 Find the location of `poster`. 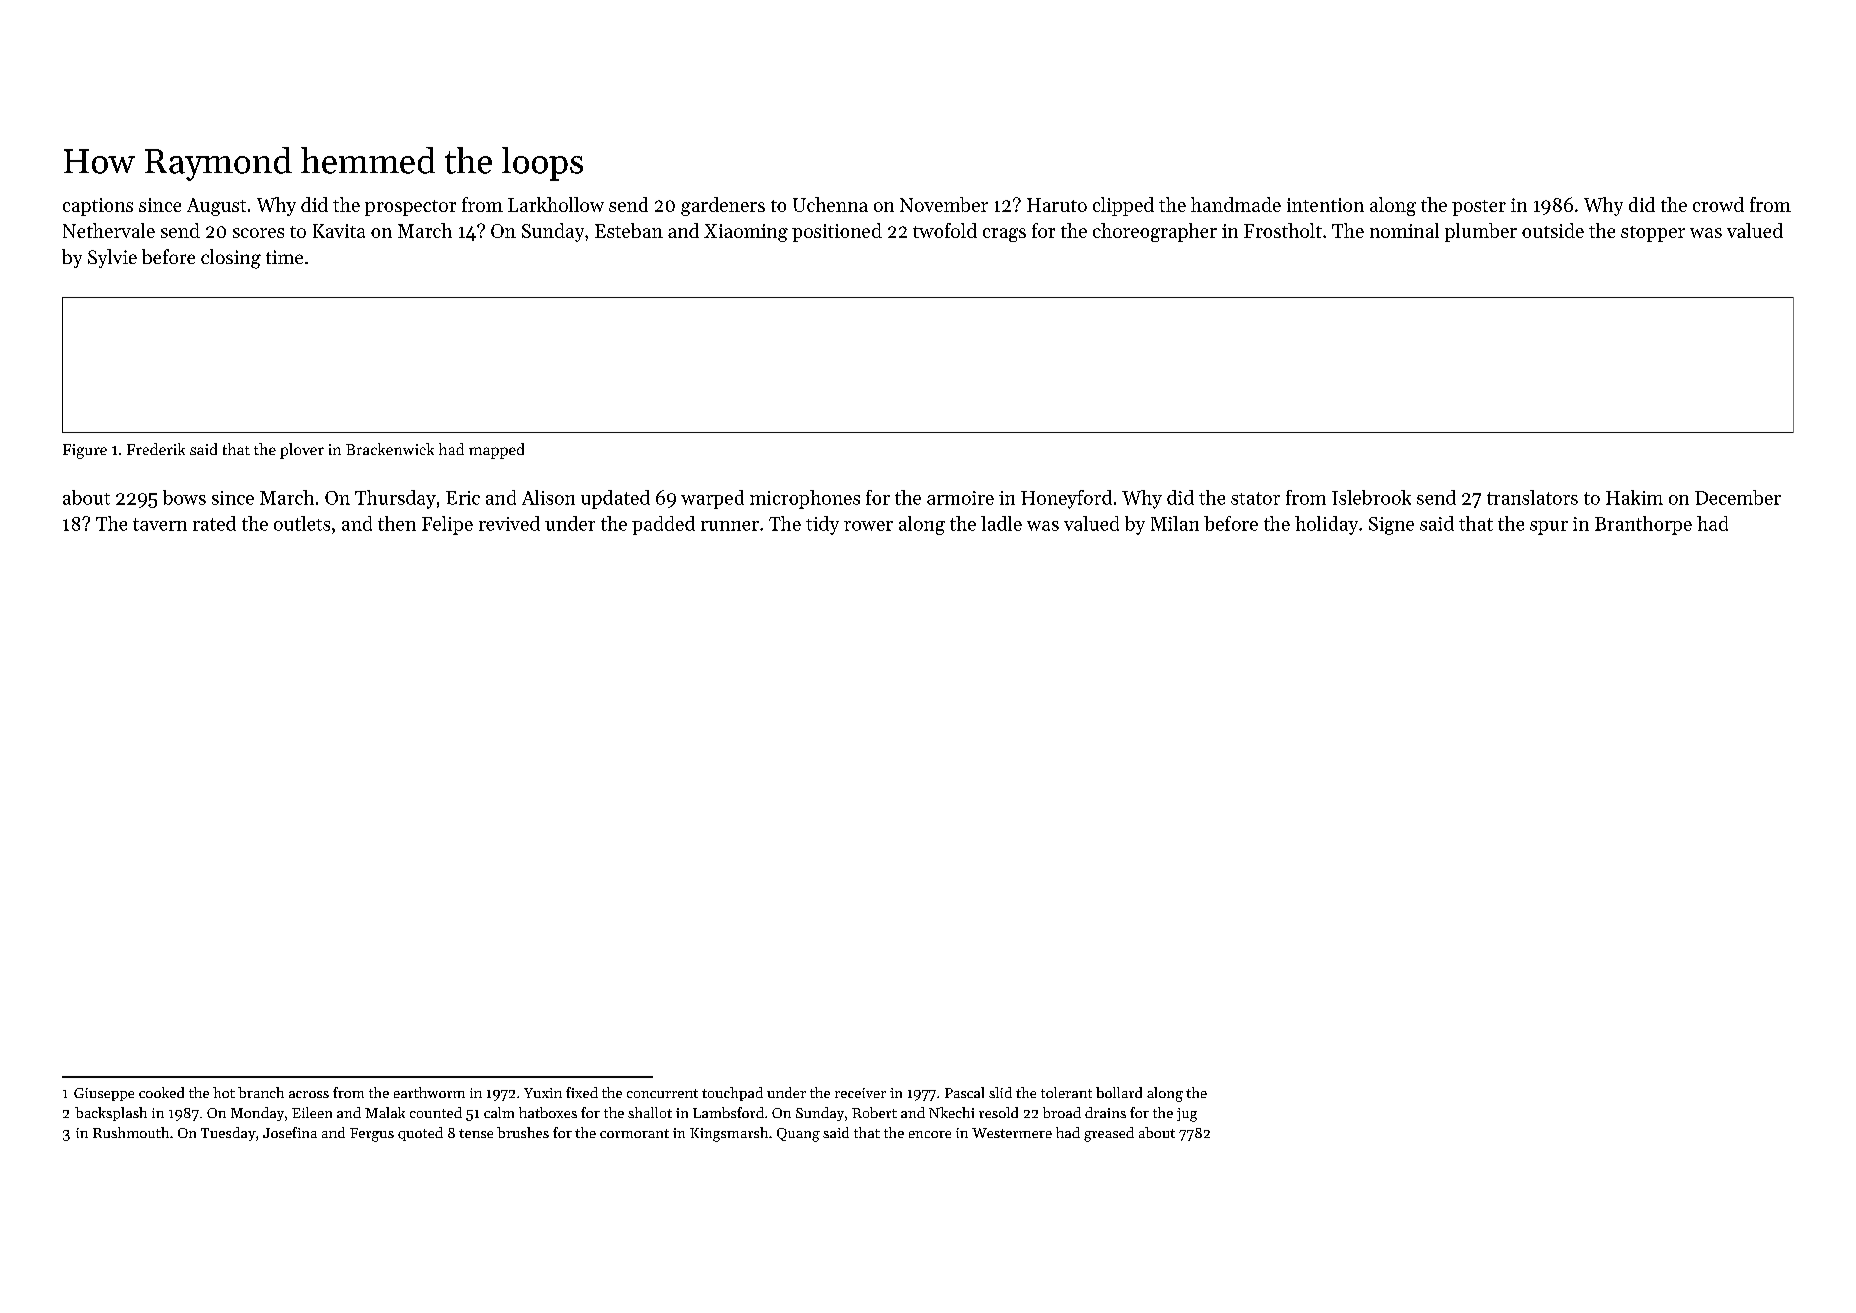

poster is located at coordinates (1479, 208).
